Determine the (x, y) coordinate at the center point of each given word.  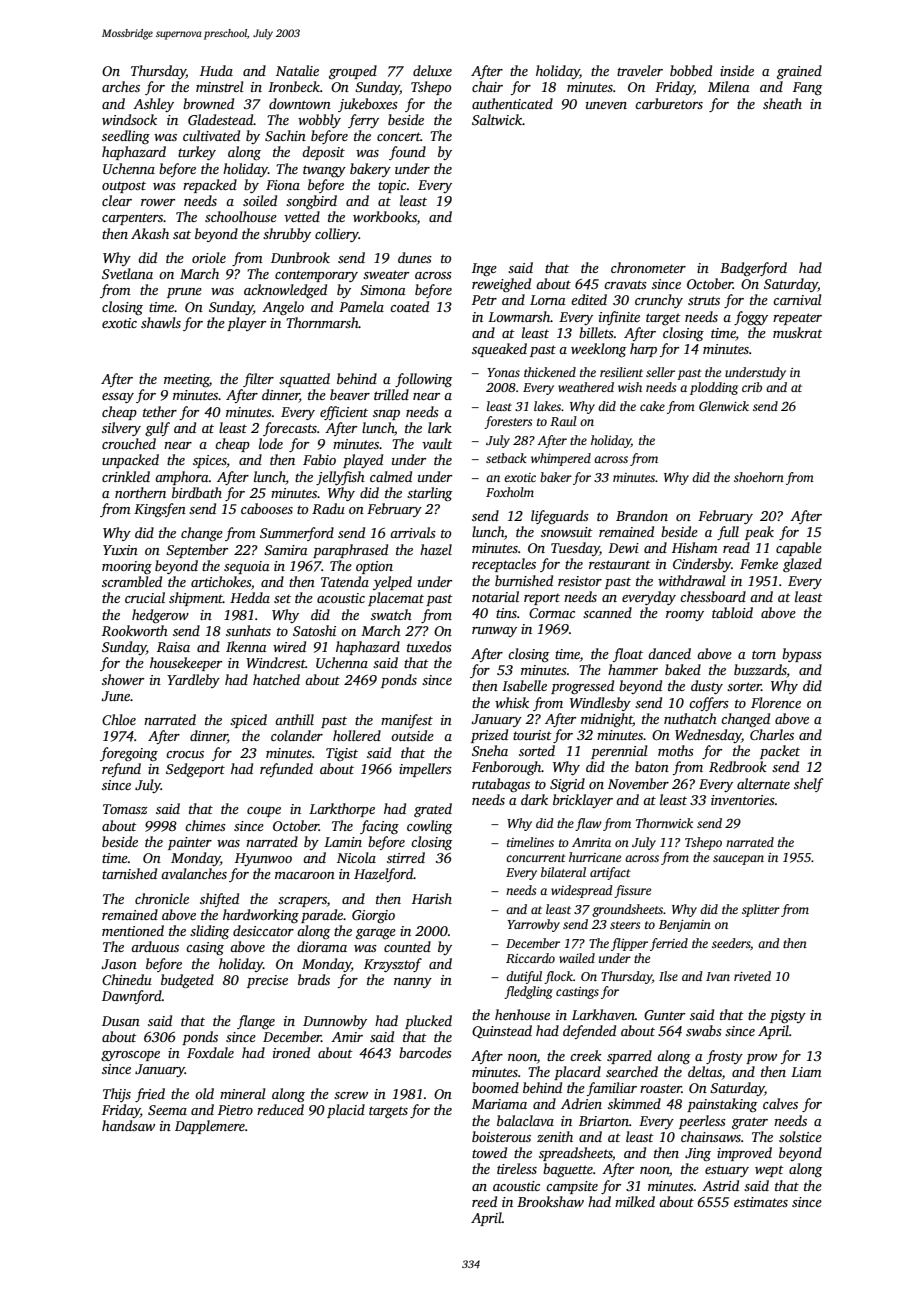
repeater (797, 319)
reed (484, 1201)
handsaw (128, 1125)
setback (506, 458)
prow (761, 1059)
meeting (186, 380)
